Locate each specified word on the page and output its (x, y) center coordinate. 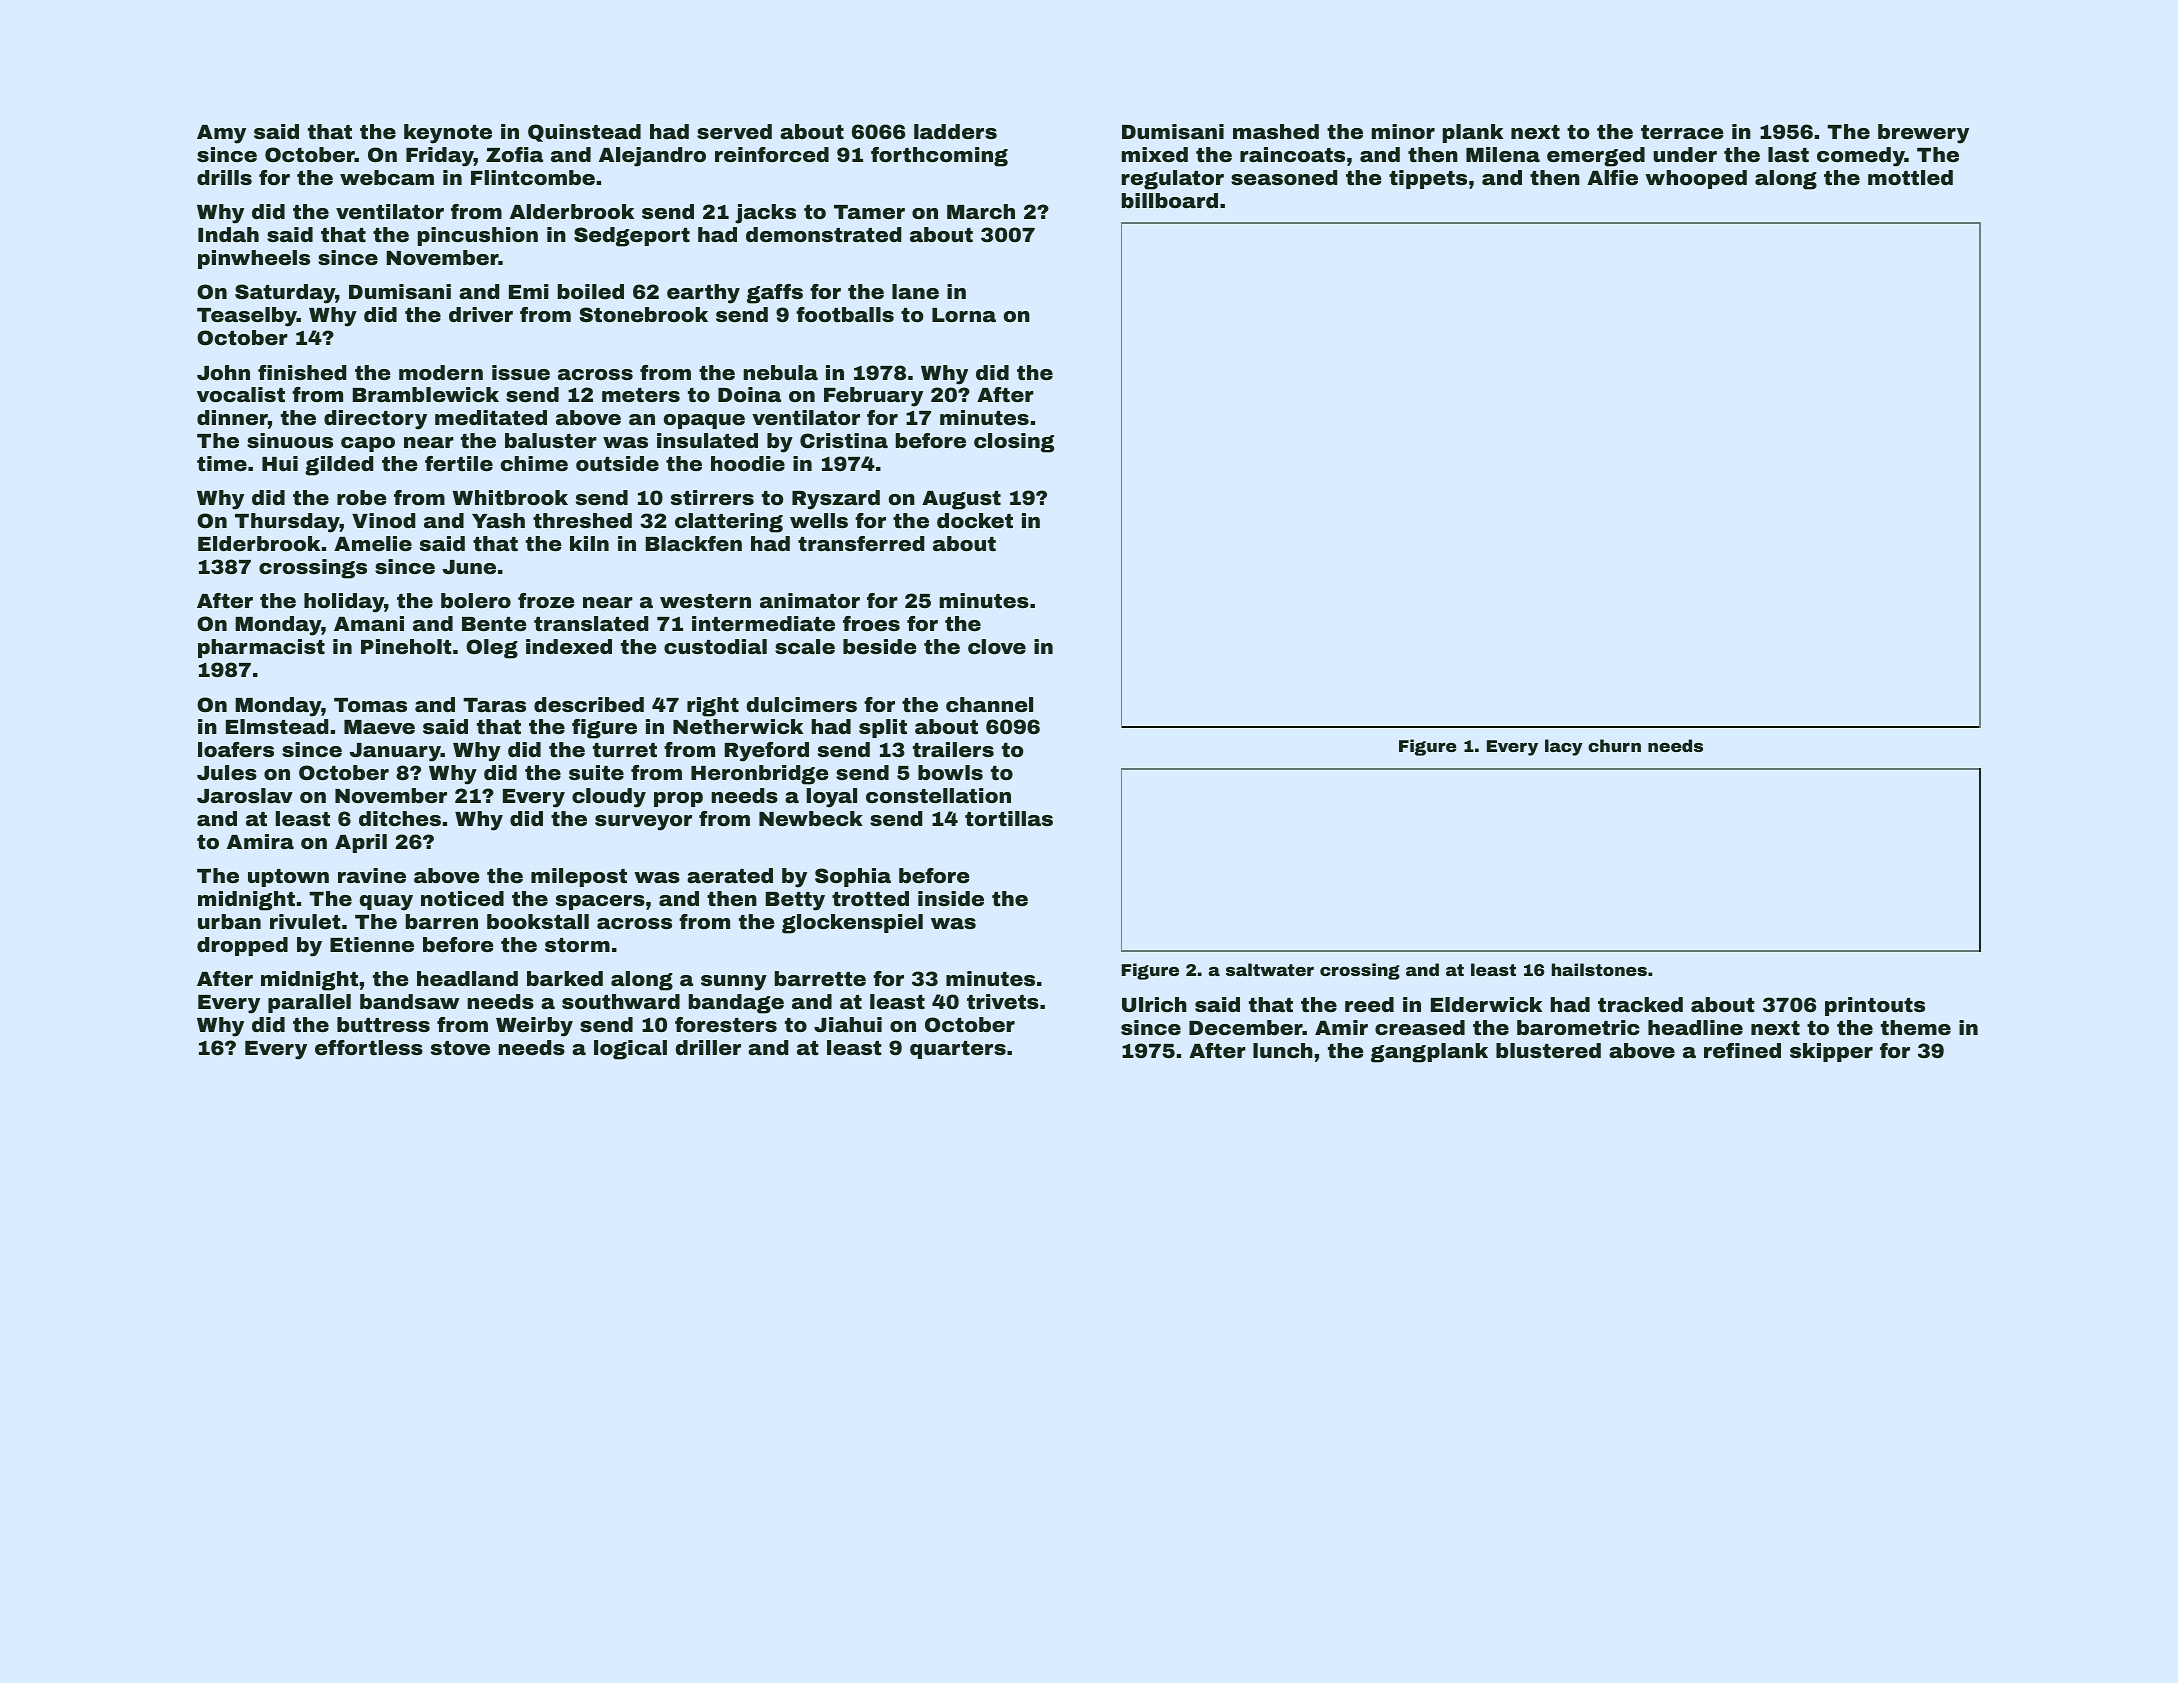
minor (1403, 131)
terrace (1682, 132)
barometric (1578, 1027)
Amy (221, 134)
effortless (369, 1047)
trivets (1003, 1001)
